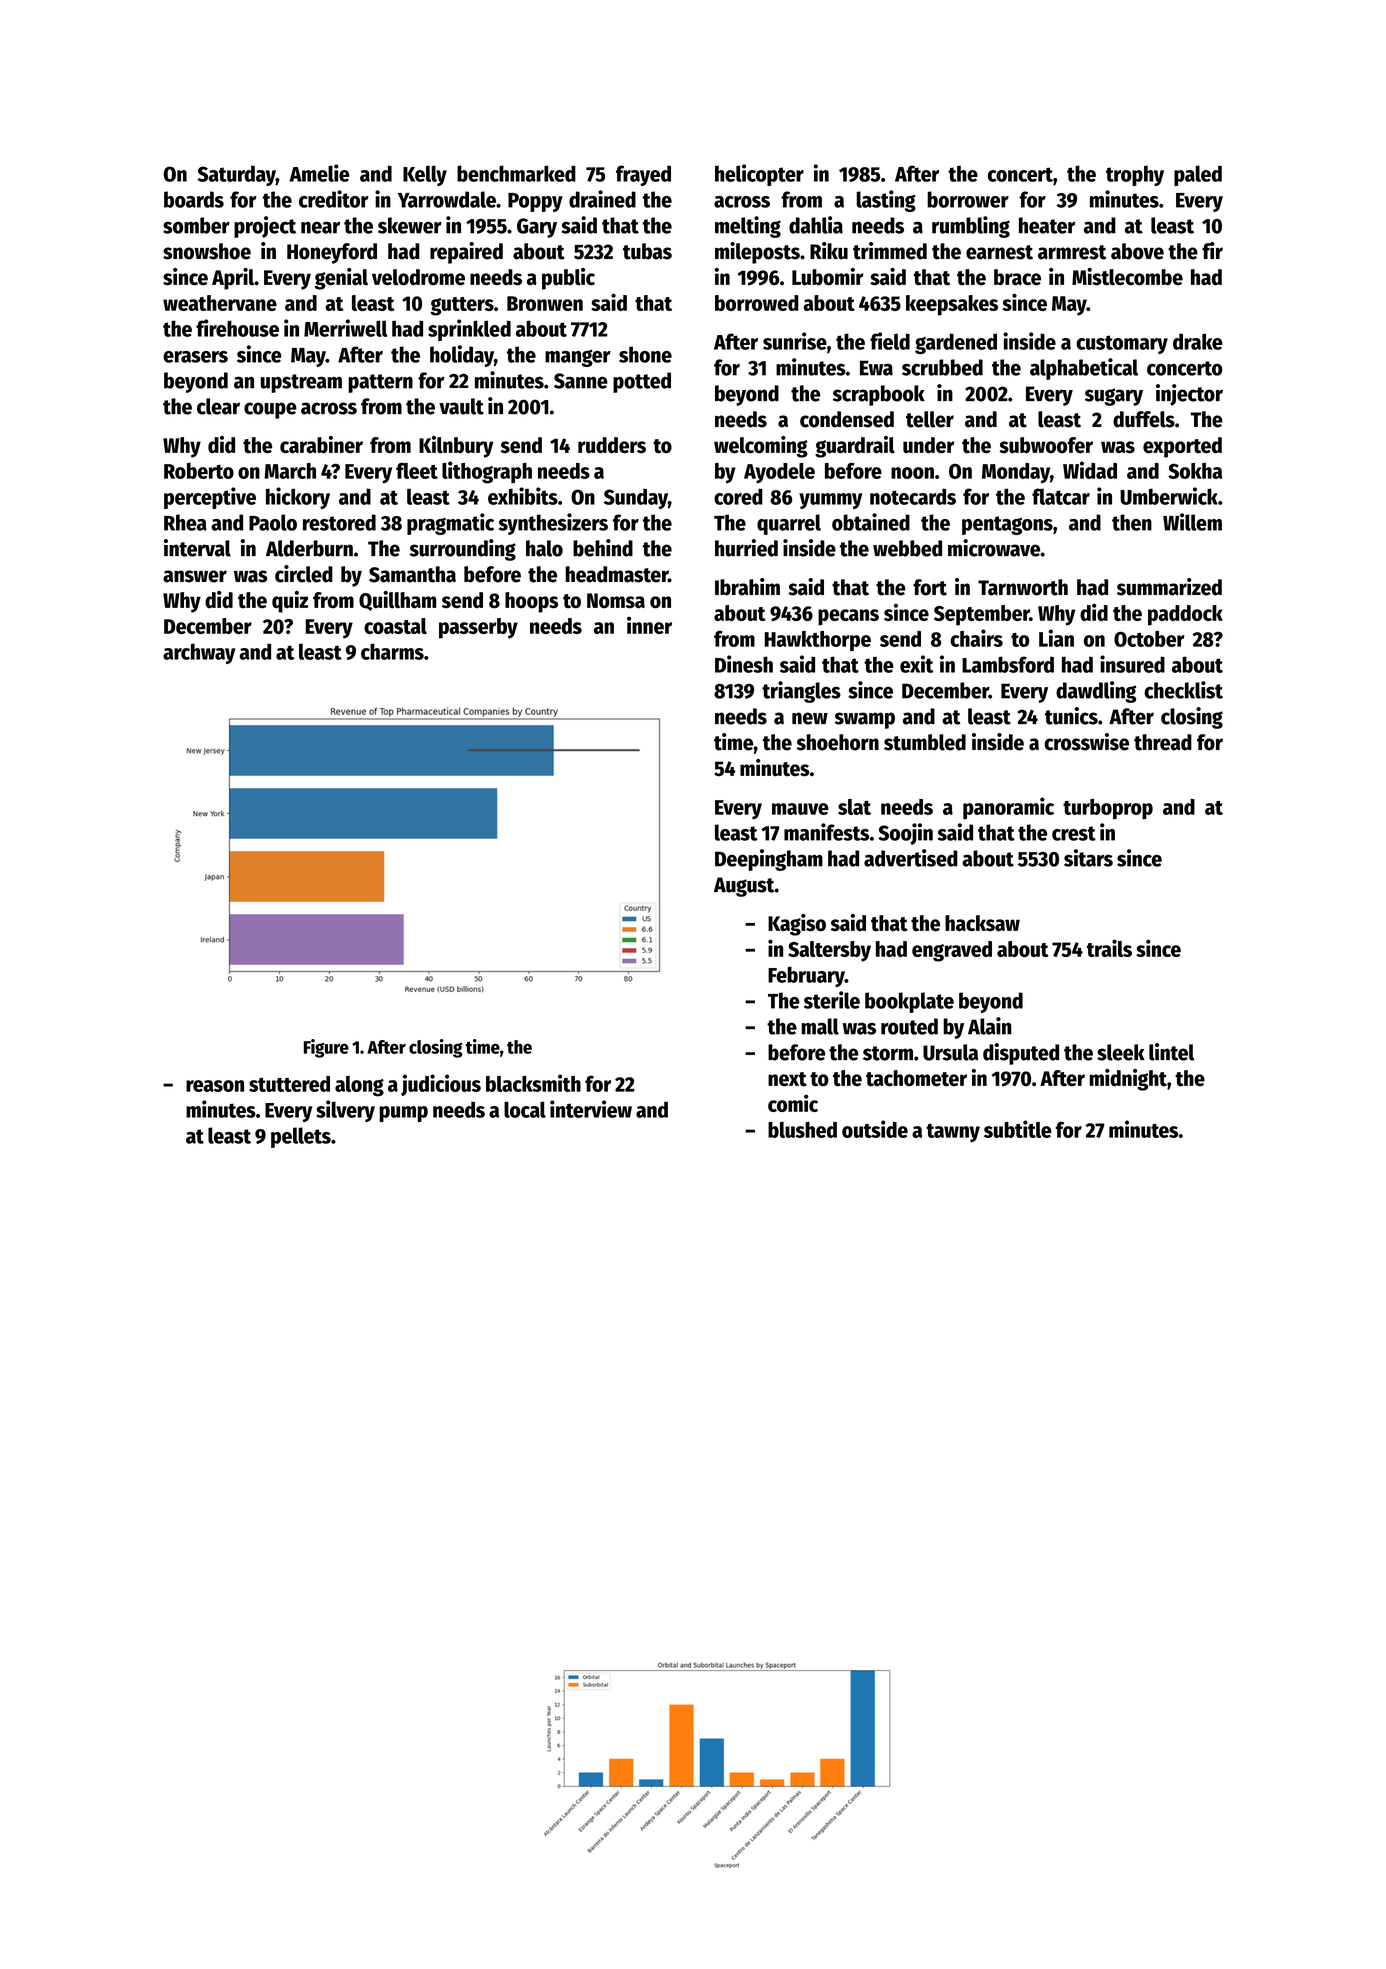 The height and width of the page is (1969, 1386). What do you see at coordinates (215, 1086) in the page?
I see `reason` at bounding box center [215, 1086].
